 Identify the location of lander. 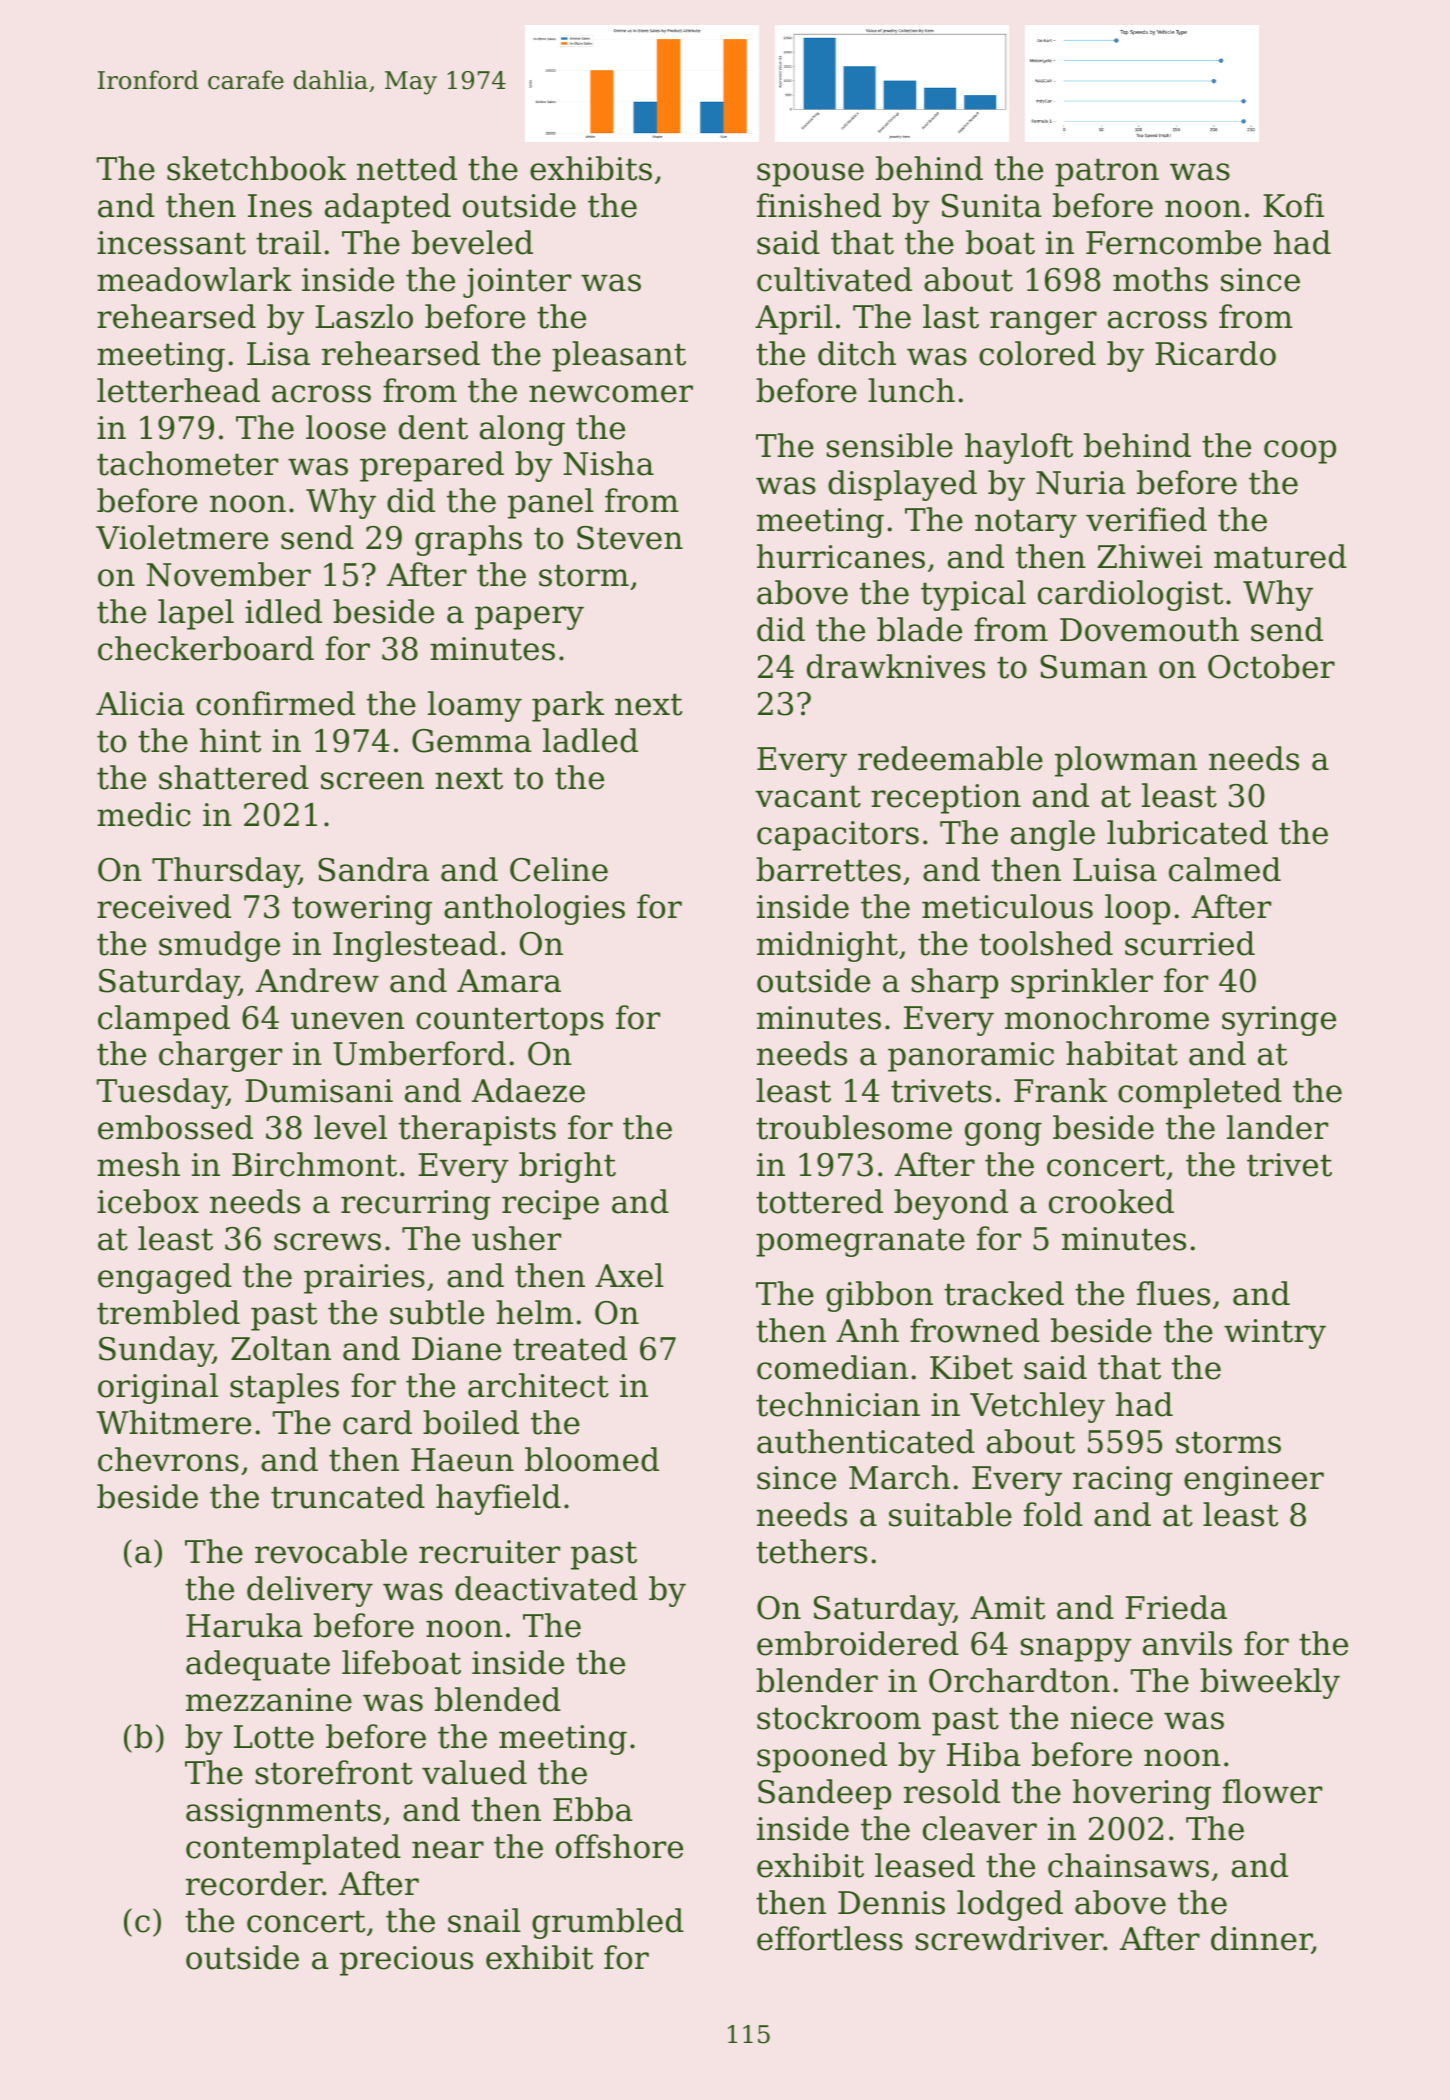
(1277, 1127).
